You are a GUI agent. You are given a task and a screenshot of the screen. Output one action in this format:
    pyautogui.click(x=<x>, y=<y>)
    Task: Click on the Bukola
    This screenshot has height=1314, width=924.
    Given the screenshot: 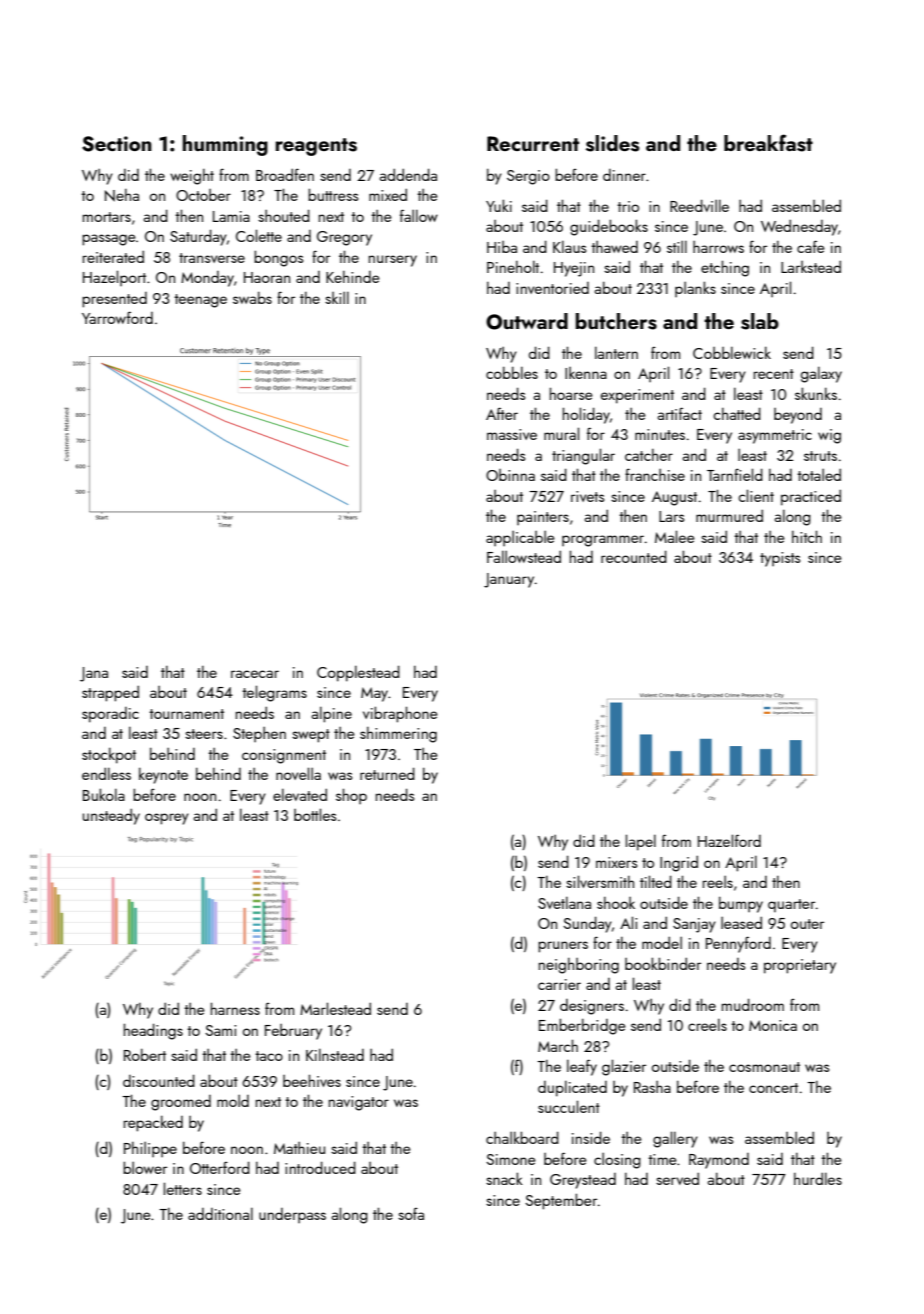 What is the action you would take?
    pyautogui.click(x=104, y=794)
